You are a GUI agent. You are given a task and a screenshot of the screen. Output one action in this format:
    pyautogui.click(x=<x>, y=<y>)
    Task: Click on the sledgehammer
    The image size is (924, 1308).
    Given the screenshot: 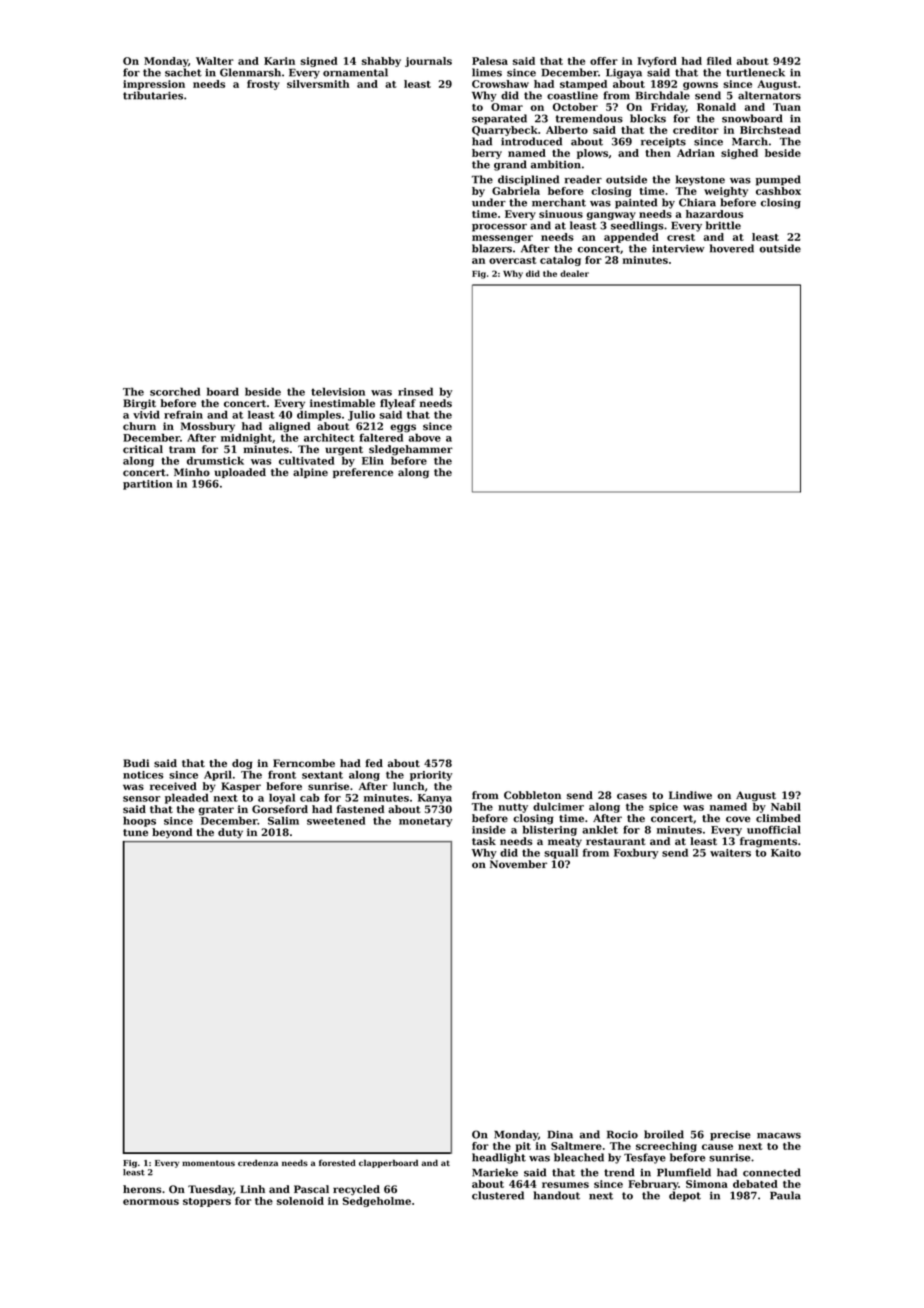 What is the action you would take?
    pyautogui.click(x=411, y=450)
